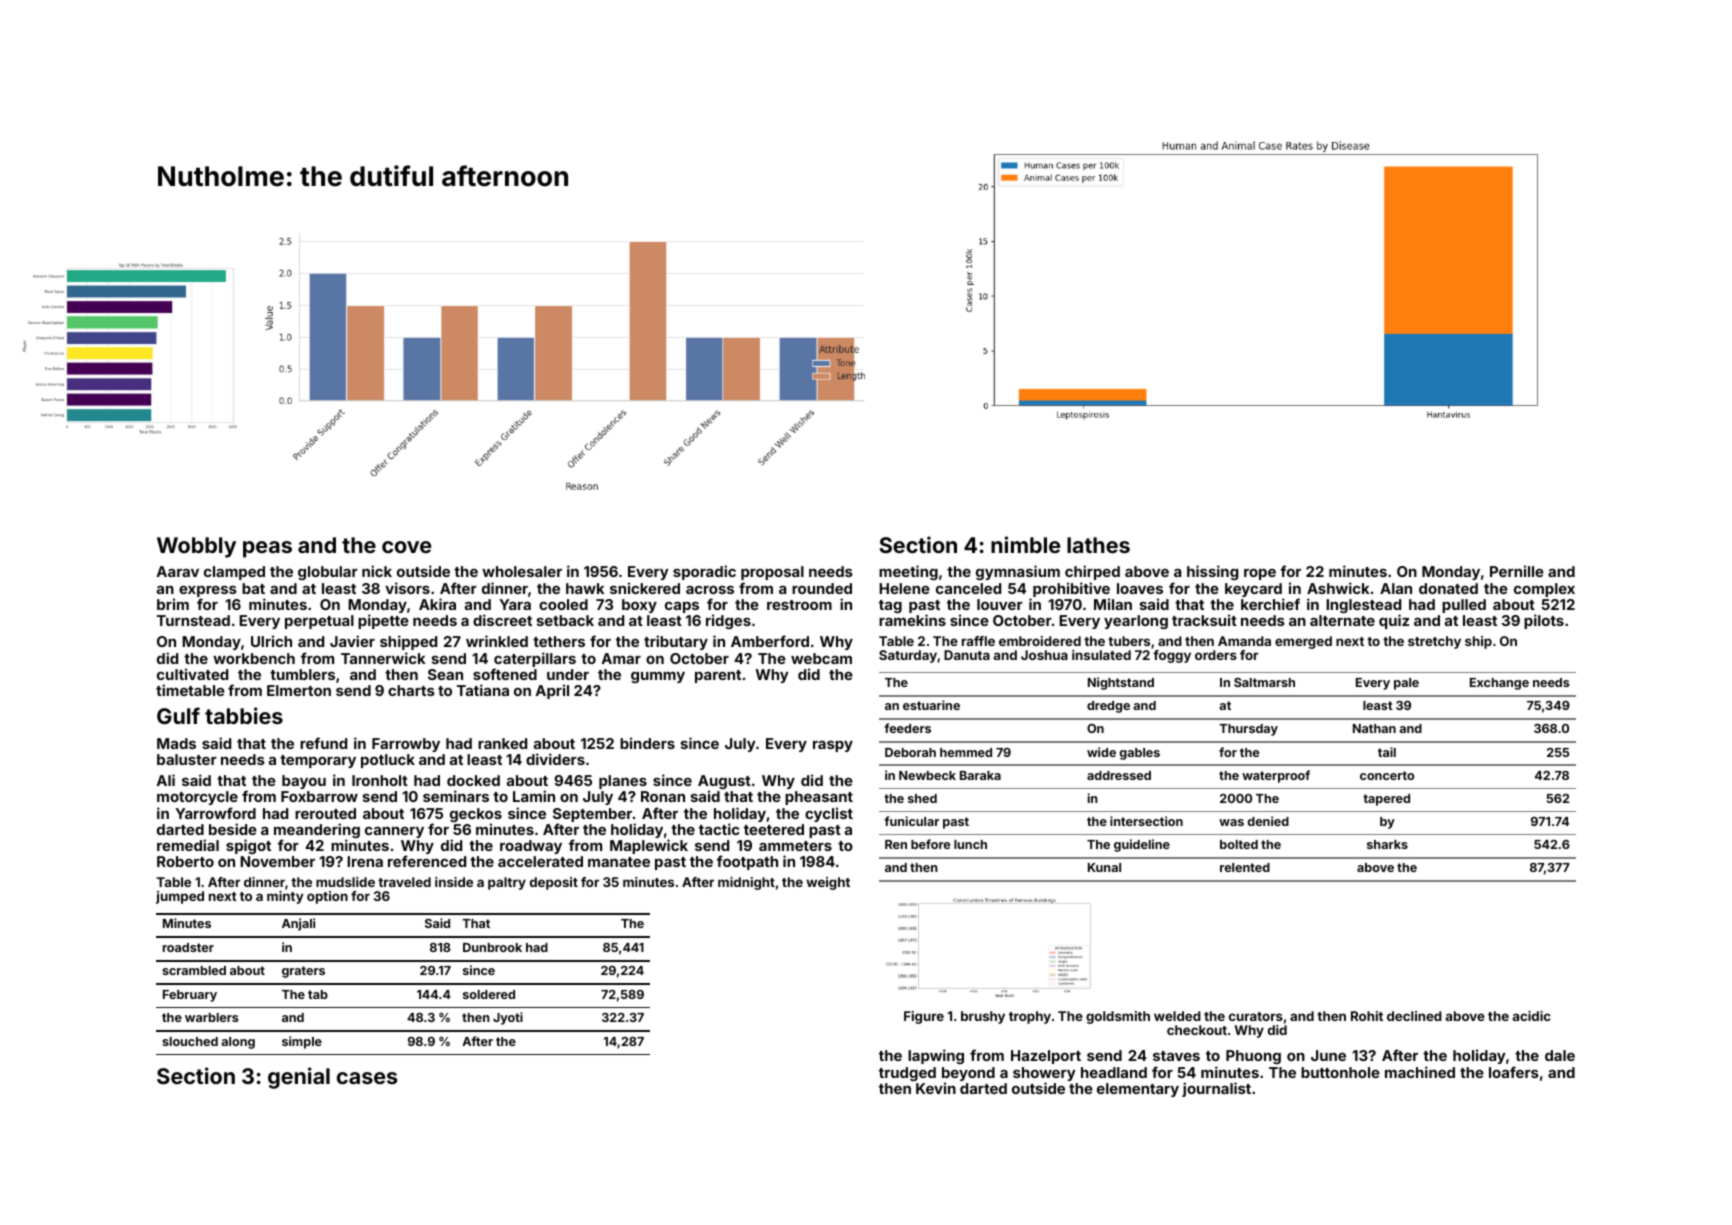 The height and width of the image is (1225, 1732). I want to click on tracksuit, so click(1204, 620).
